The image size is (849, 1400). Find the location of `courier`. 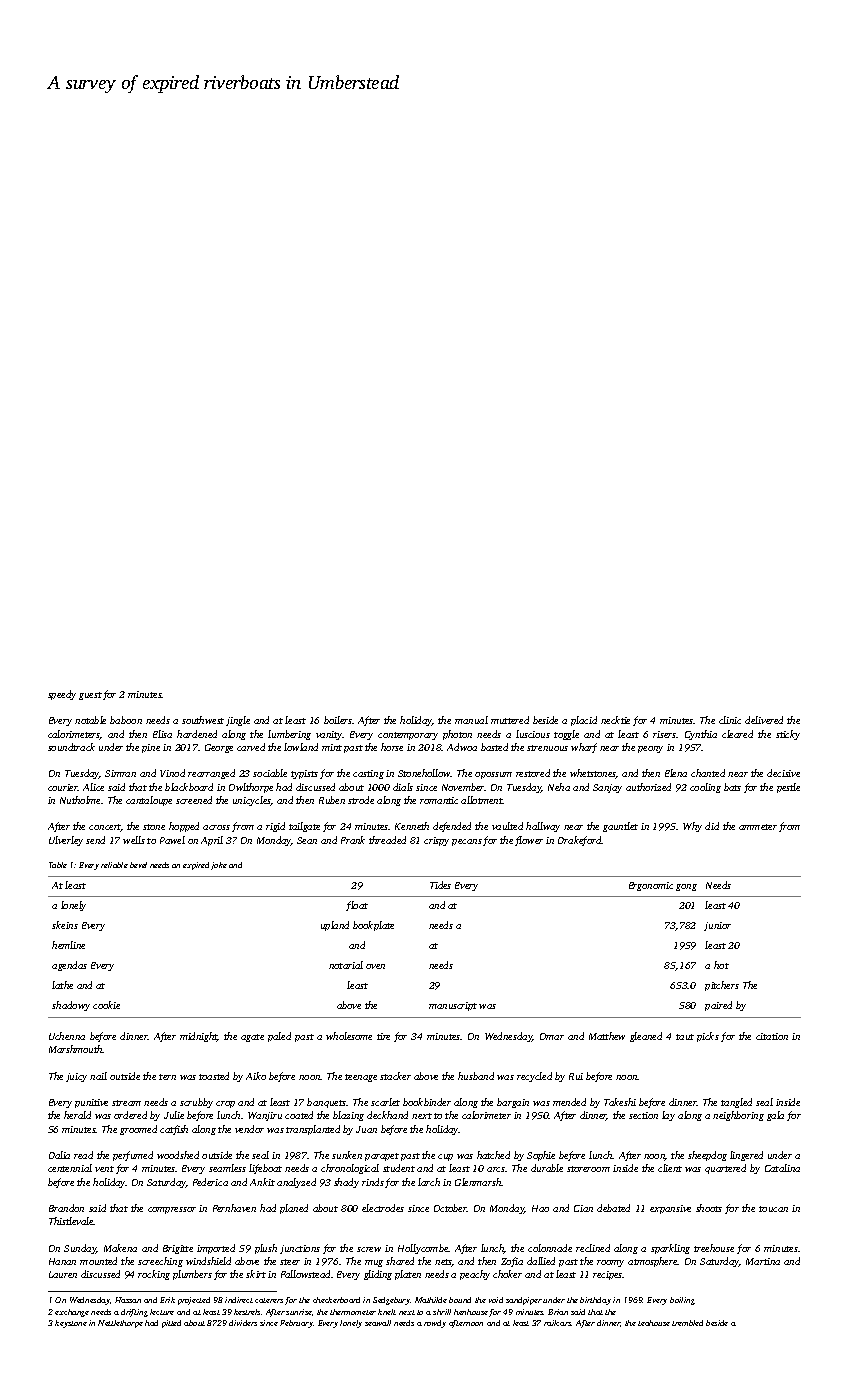

courier is located at coordinates (63, 787).
